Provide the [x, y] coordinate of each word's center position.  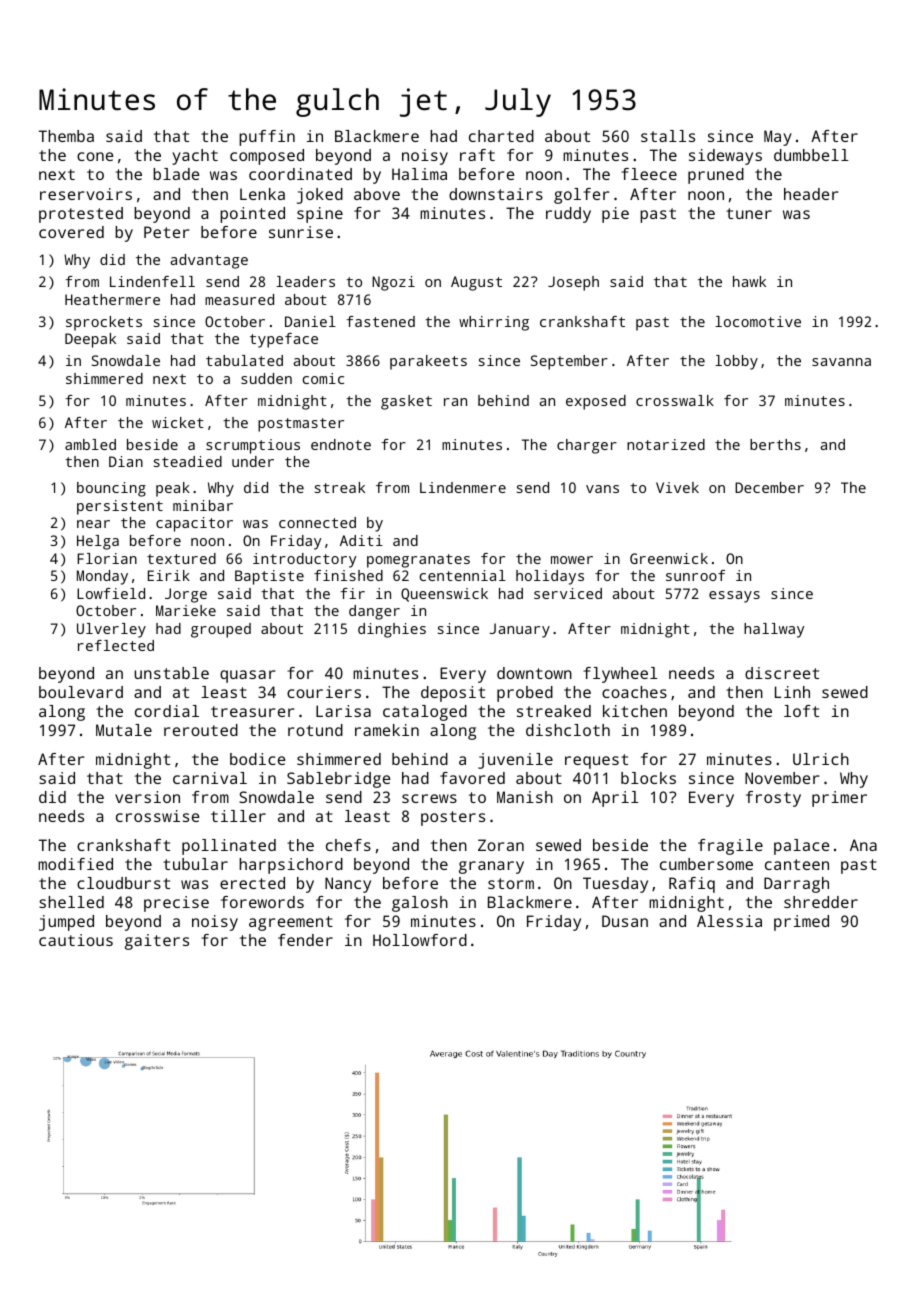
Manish [525, 797]
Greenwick [669, 558]
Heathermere [112, 299]
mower [572, 560]
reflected [116, 645]
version [147, 797]
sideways [725, 157]
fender [305, 940]
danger [374, 612]
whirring [494, 323]
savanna [841, 362]
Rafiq [692, 885]
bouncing [111, 489]
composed [267, 157]
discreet [782, 673]
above [377, 194]
